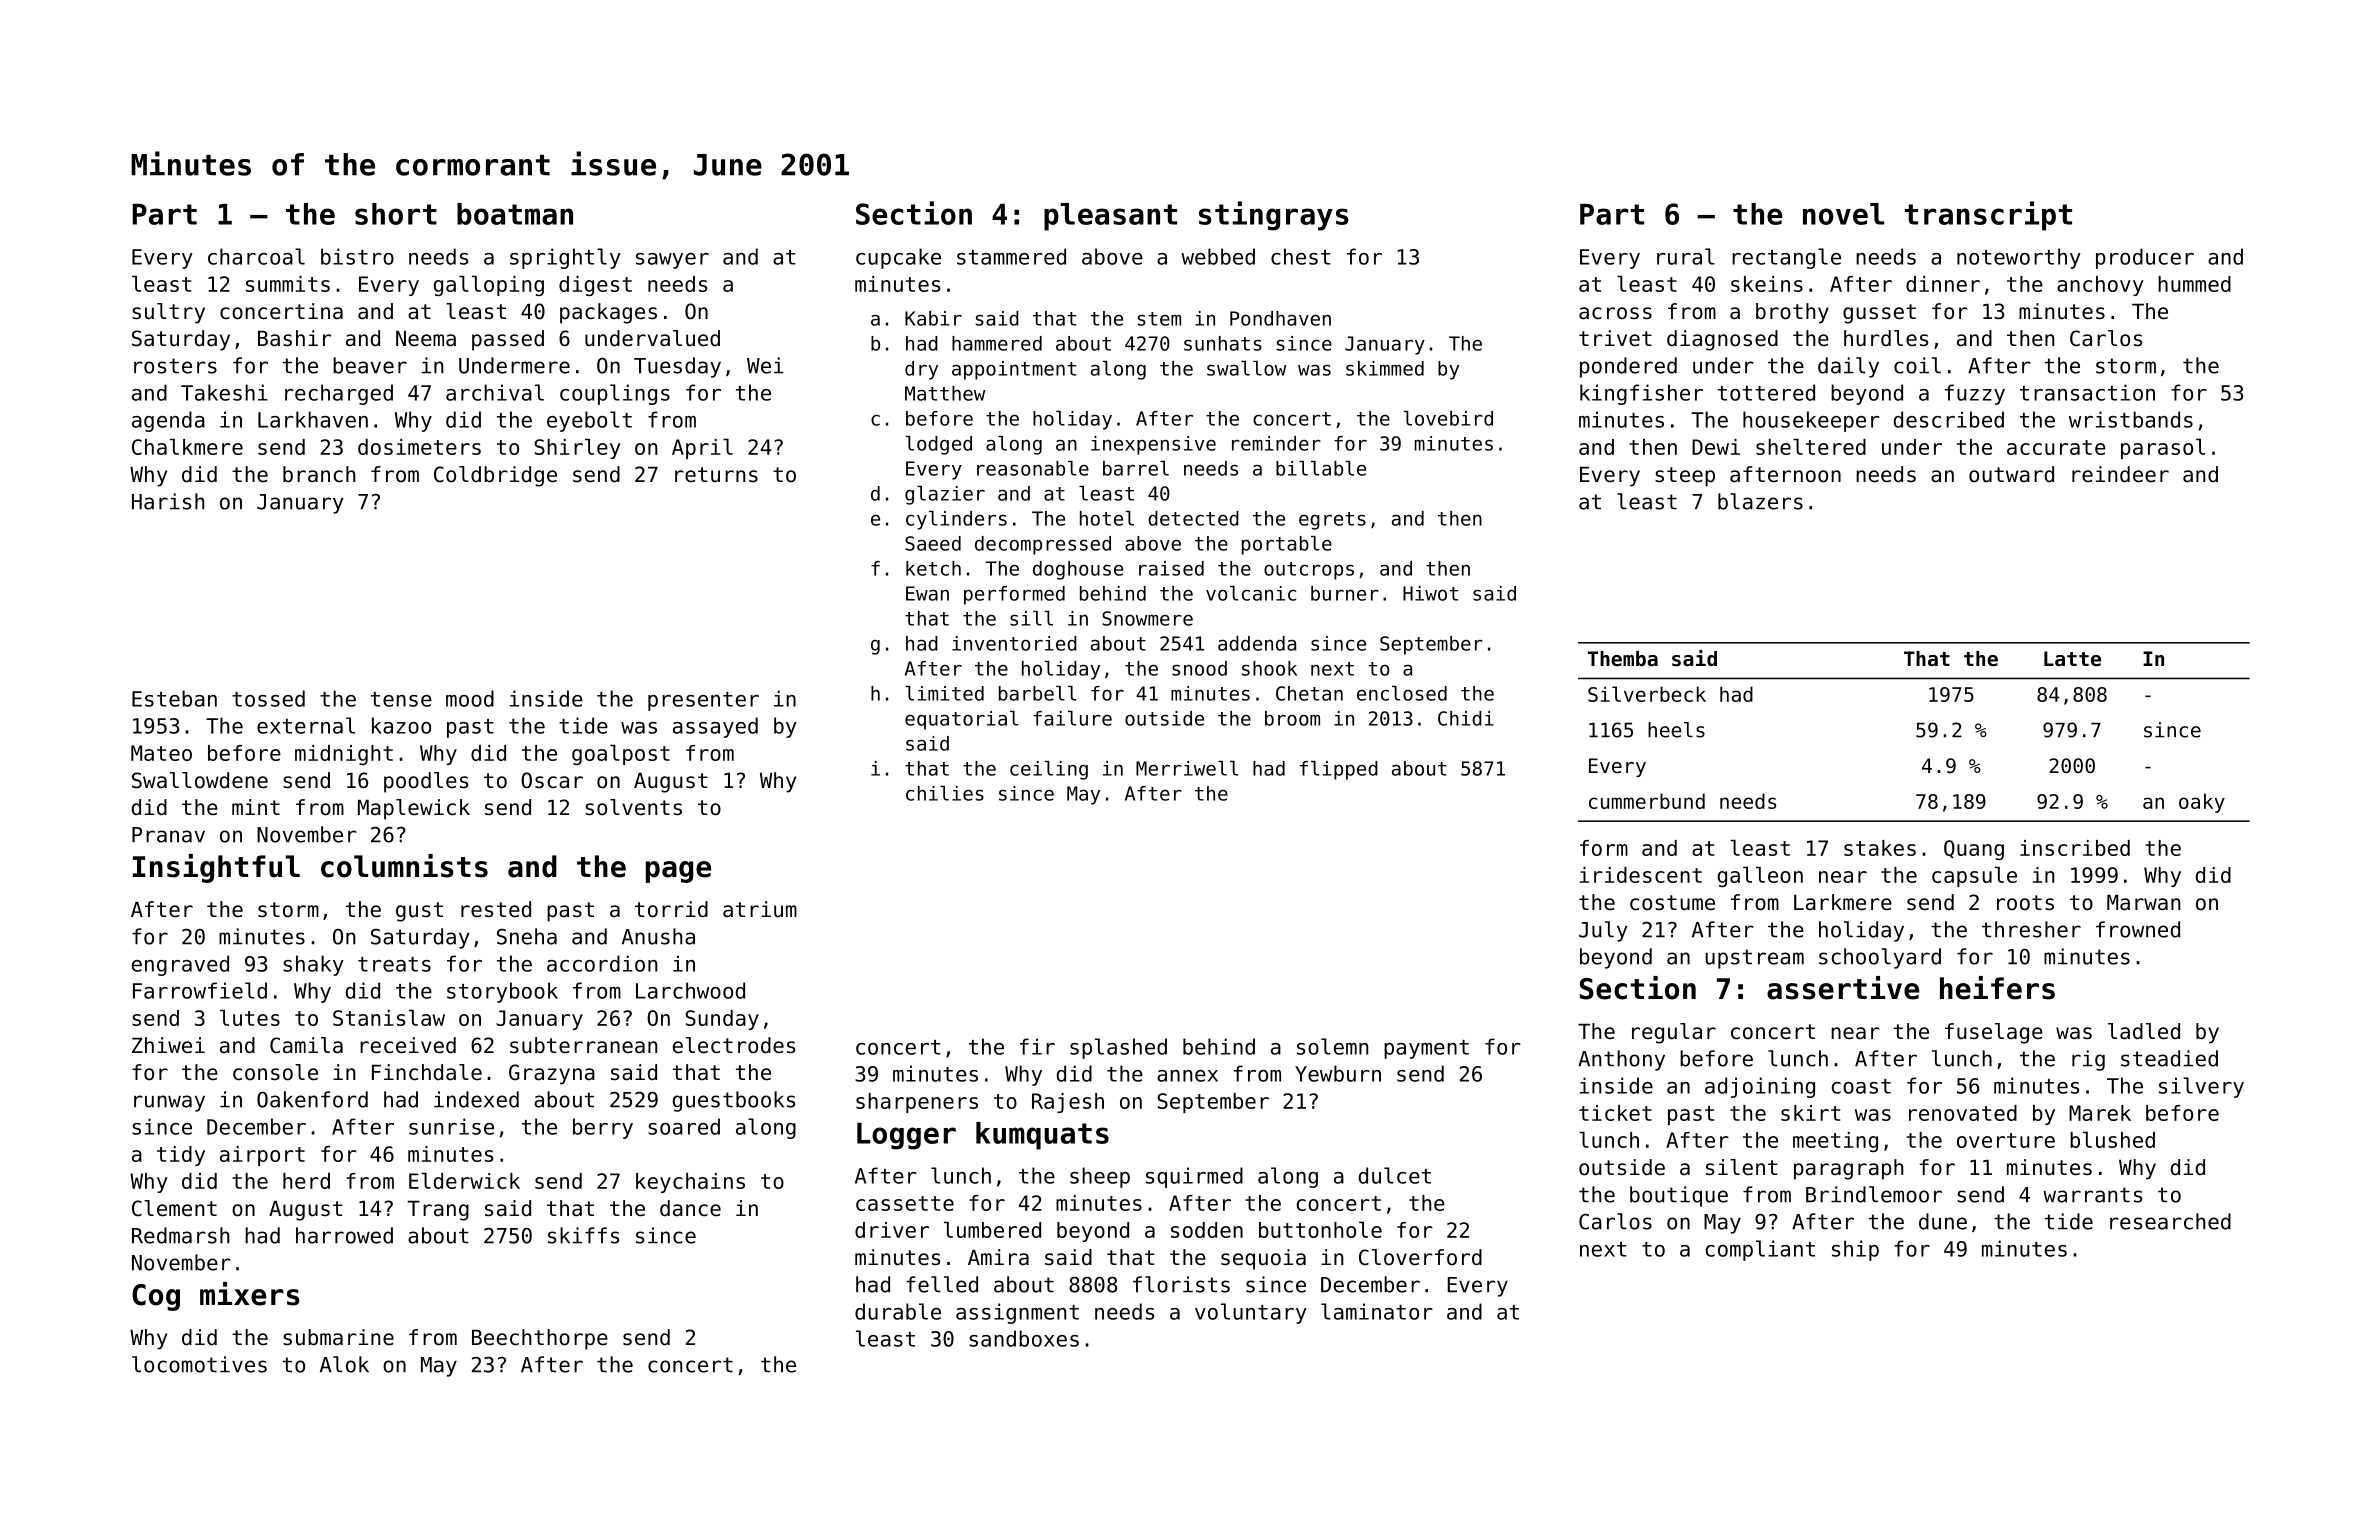 Image resolution: width=2380 pixels, height=1540 pixels. I want to click on Chetan, so click(1309, 693).
